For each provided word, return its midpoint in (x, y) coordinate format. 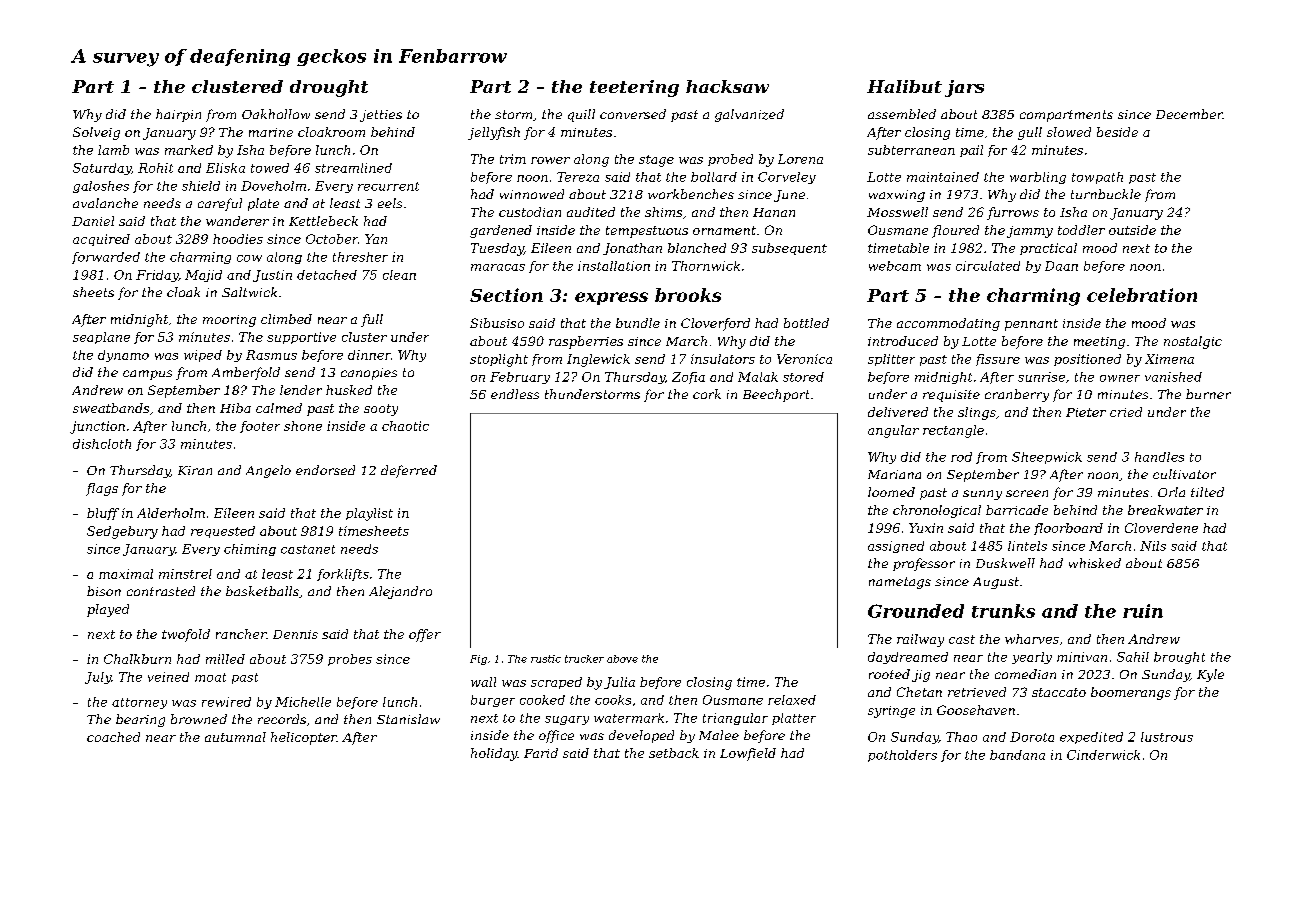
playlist (369, 514)
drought (329, 88)
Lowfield (748, 754)
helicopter (304, 738)
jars (964, 88)
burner (1208, 394)
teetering (634, 88)
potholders (902, 756)
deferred (409, 471)
